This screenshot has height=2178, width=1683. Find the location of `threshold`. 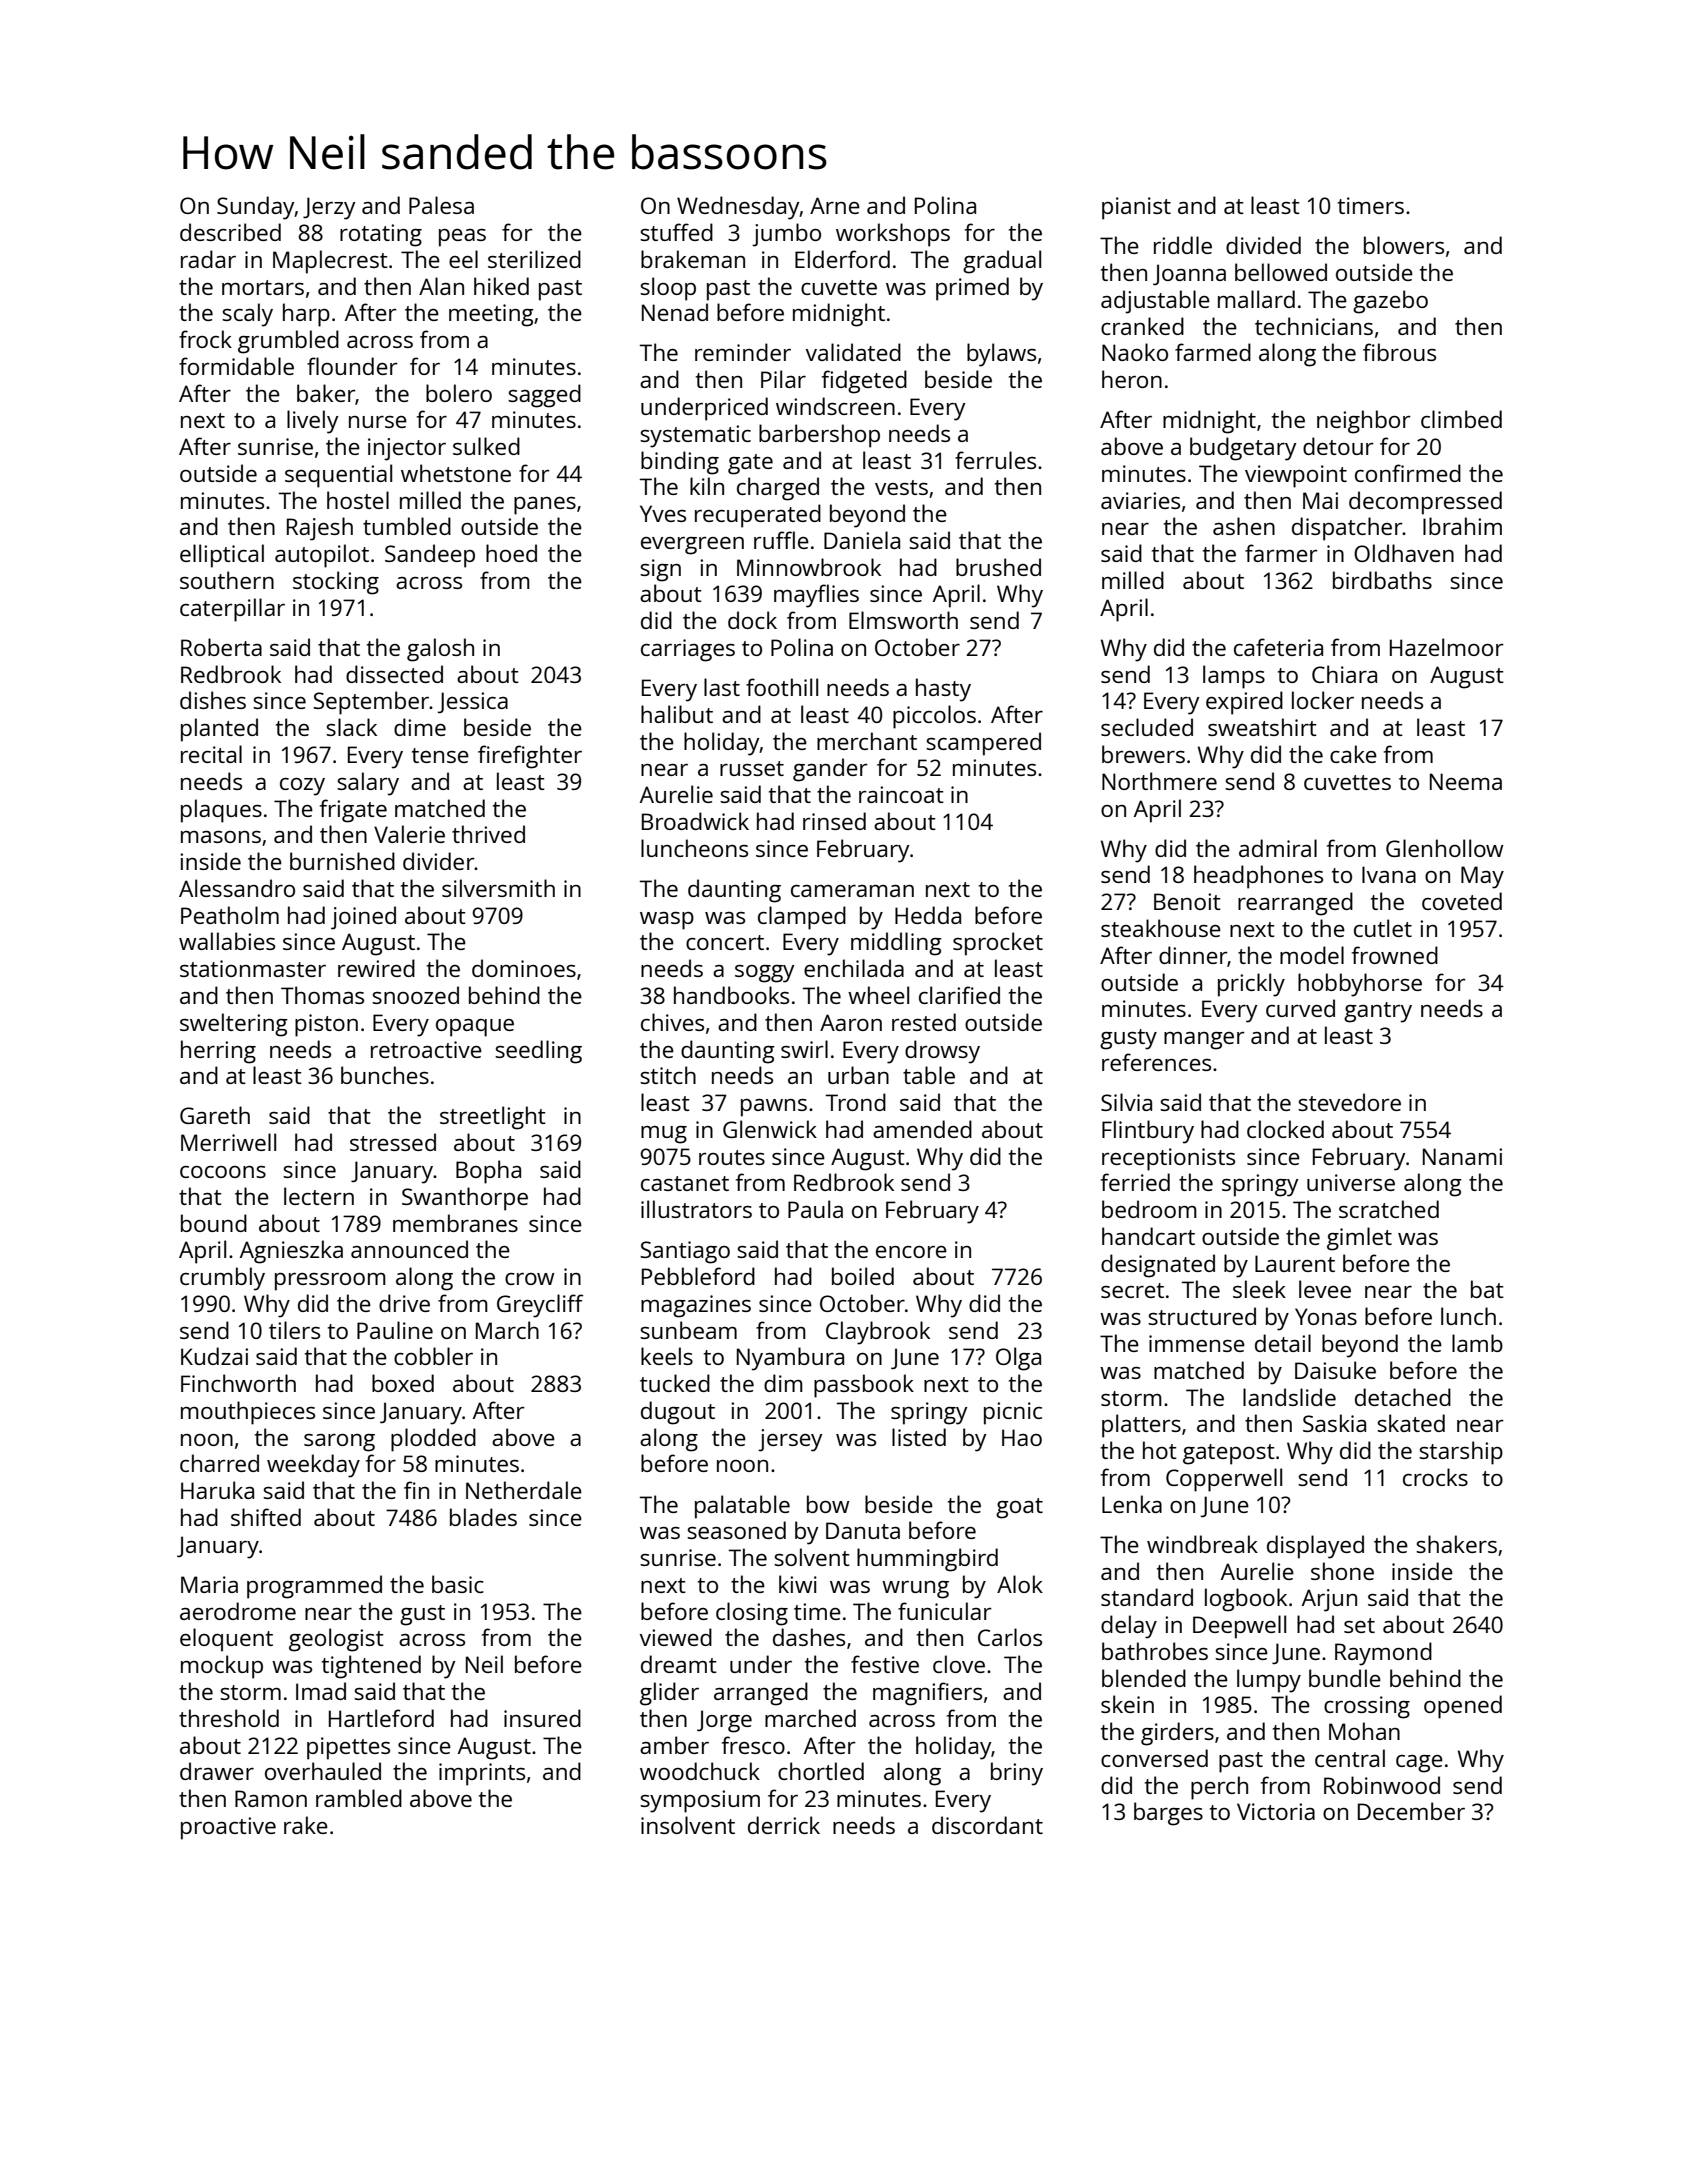

threshold is located at coordinates (229, 1718).
